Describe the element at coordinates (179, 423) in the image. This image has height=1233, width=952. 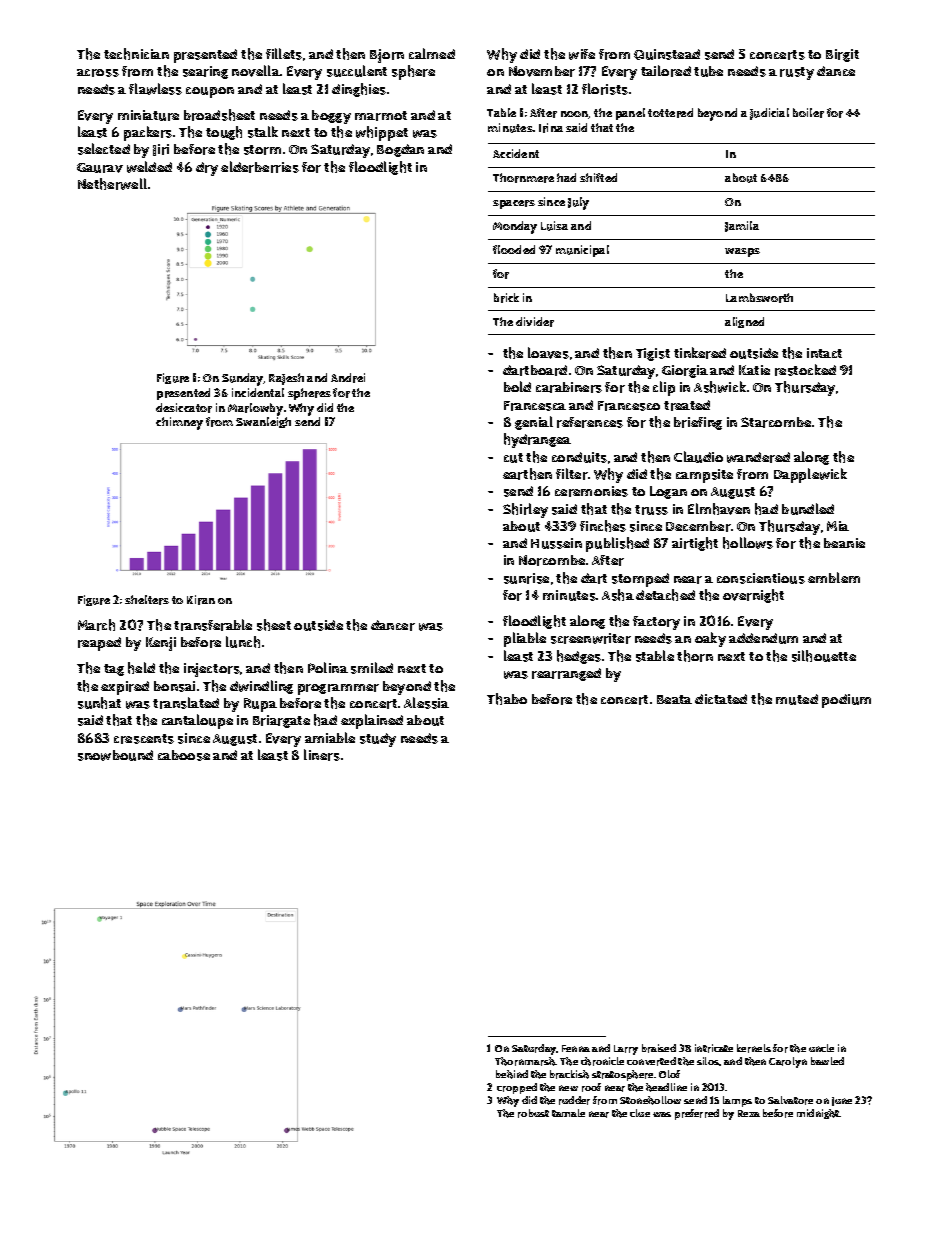
I see `chimney` at that location.
